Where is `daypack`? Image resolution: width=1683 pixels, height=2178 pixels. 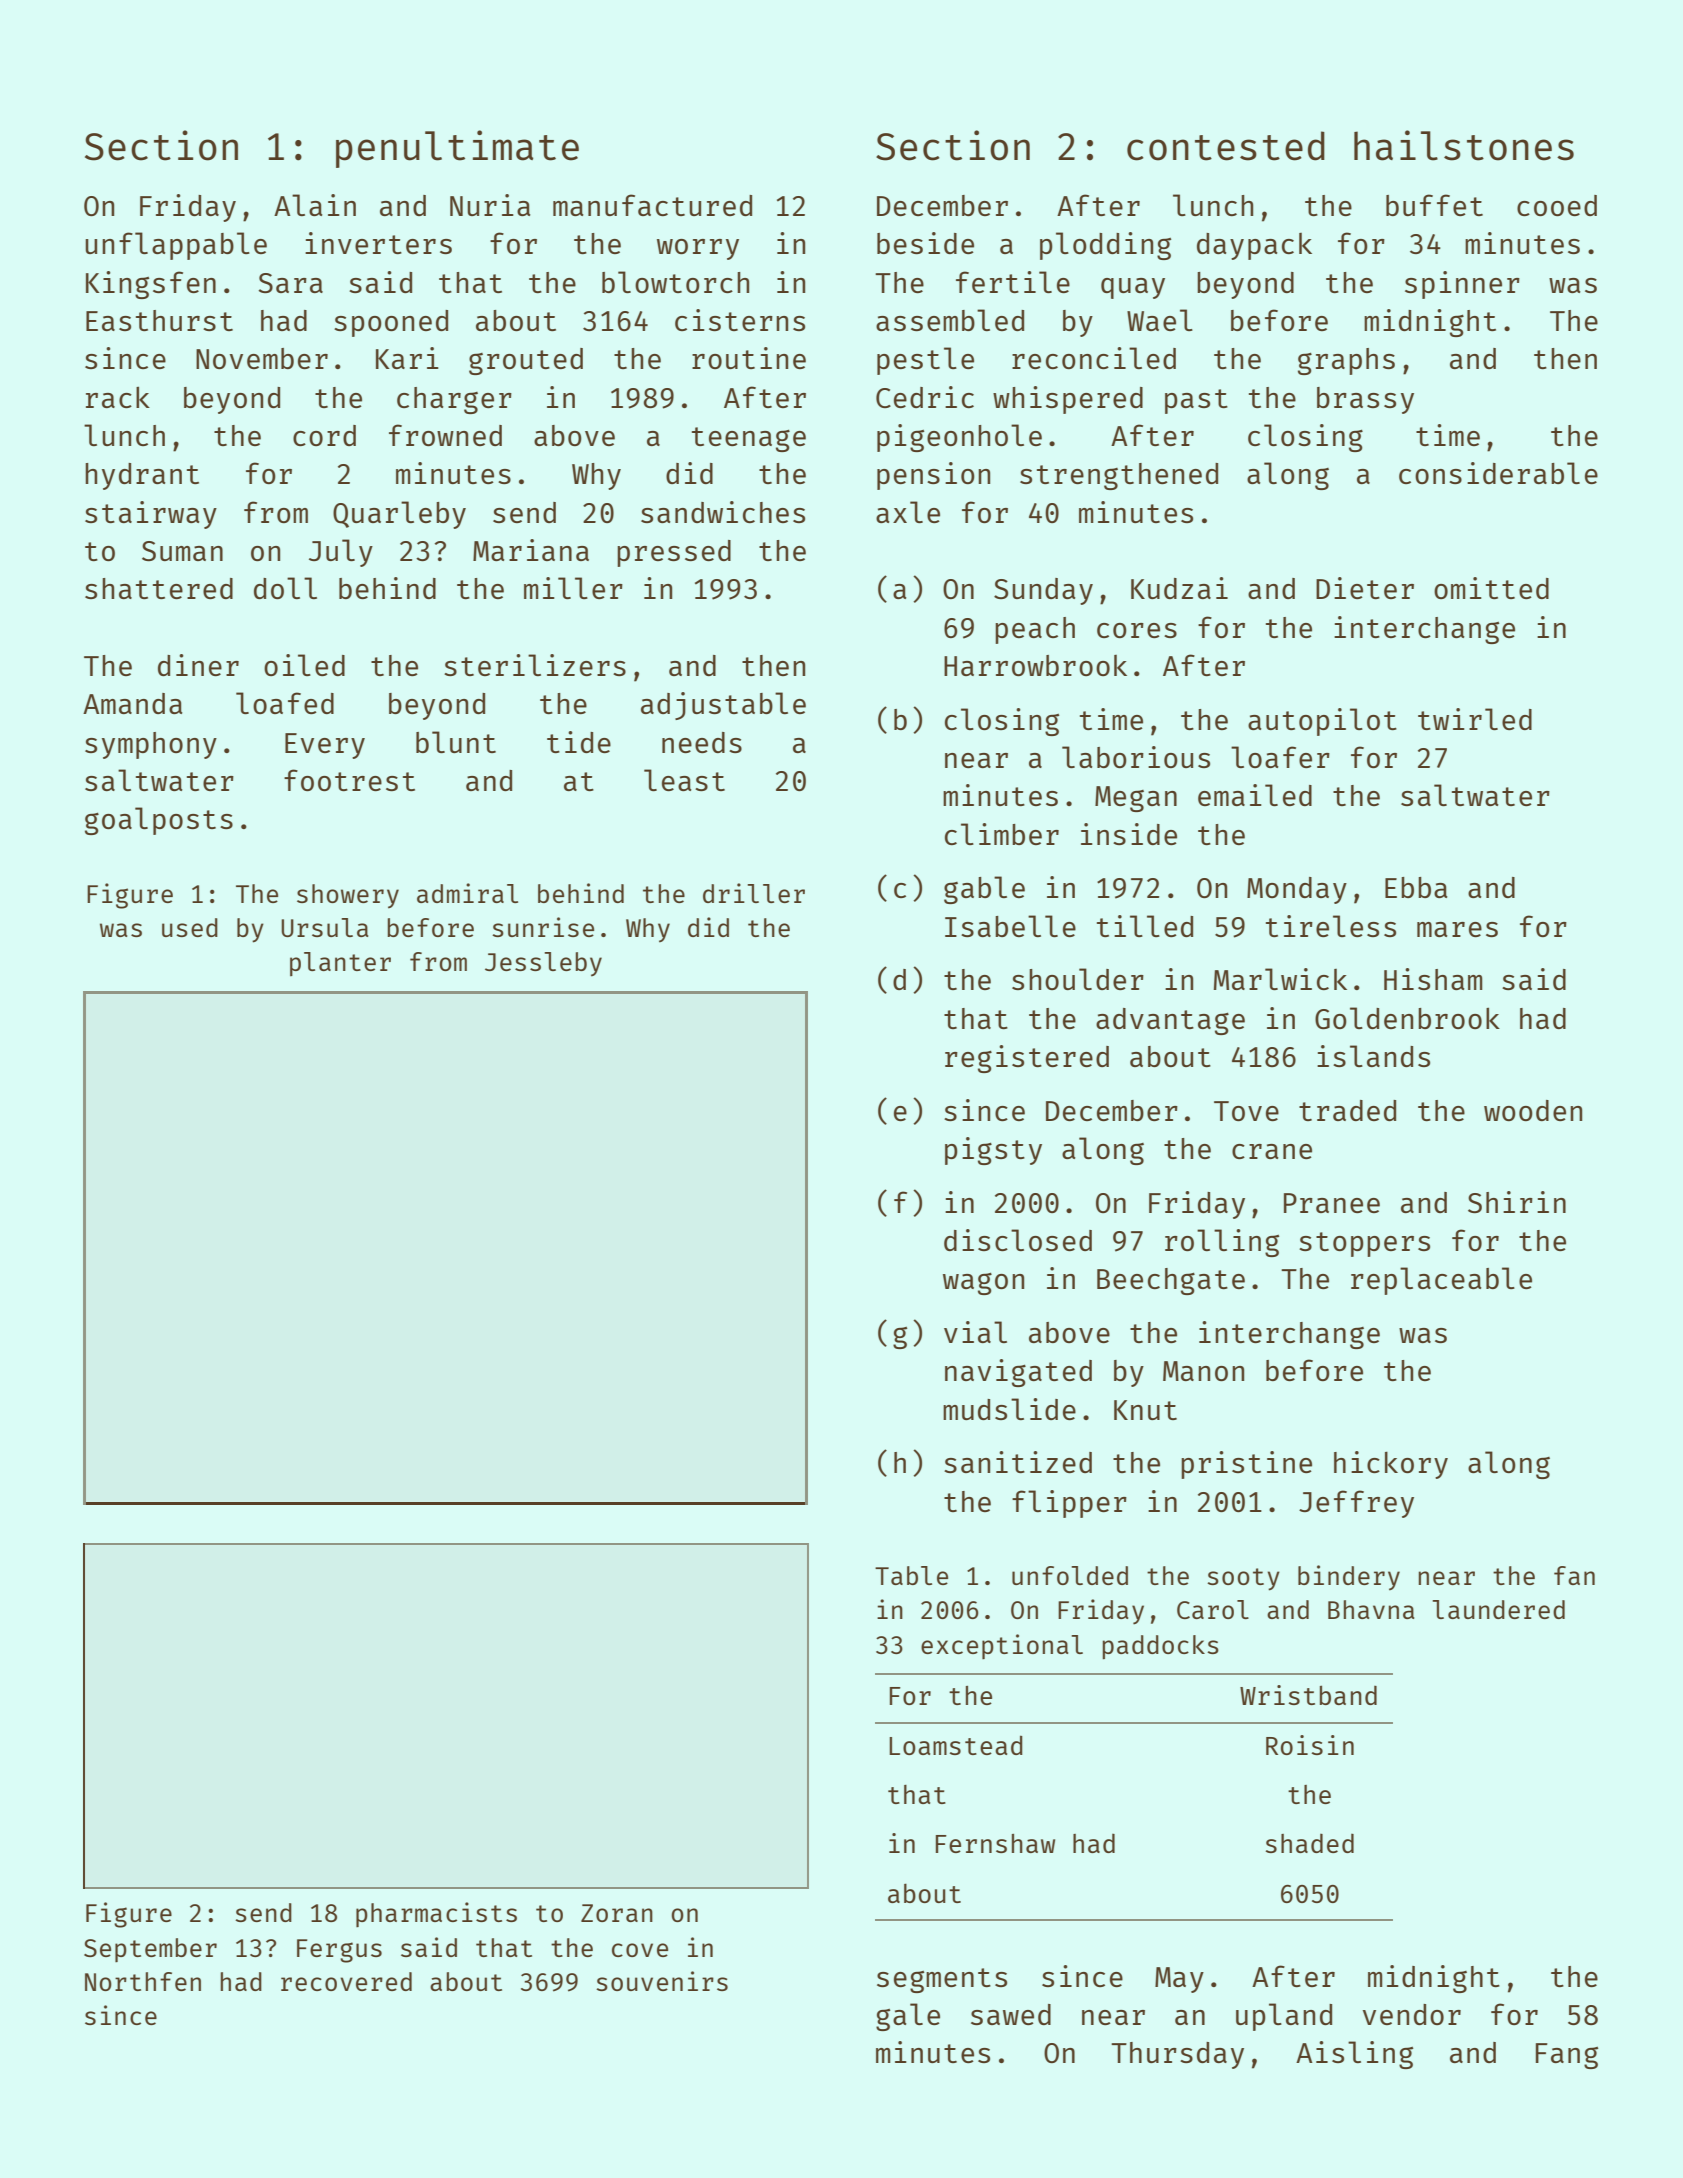
daypack is located at coordinates (1254, 246).
